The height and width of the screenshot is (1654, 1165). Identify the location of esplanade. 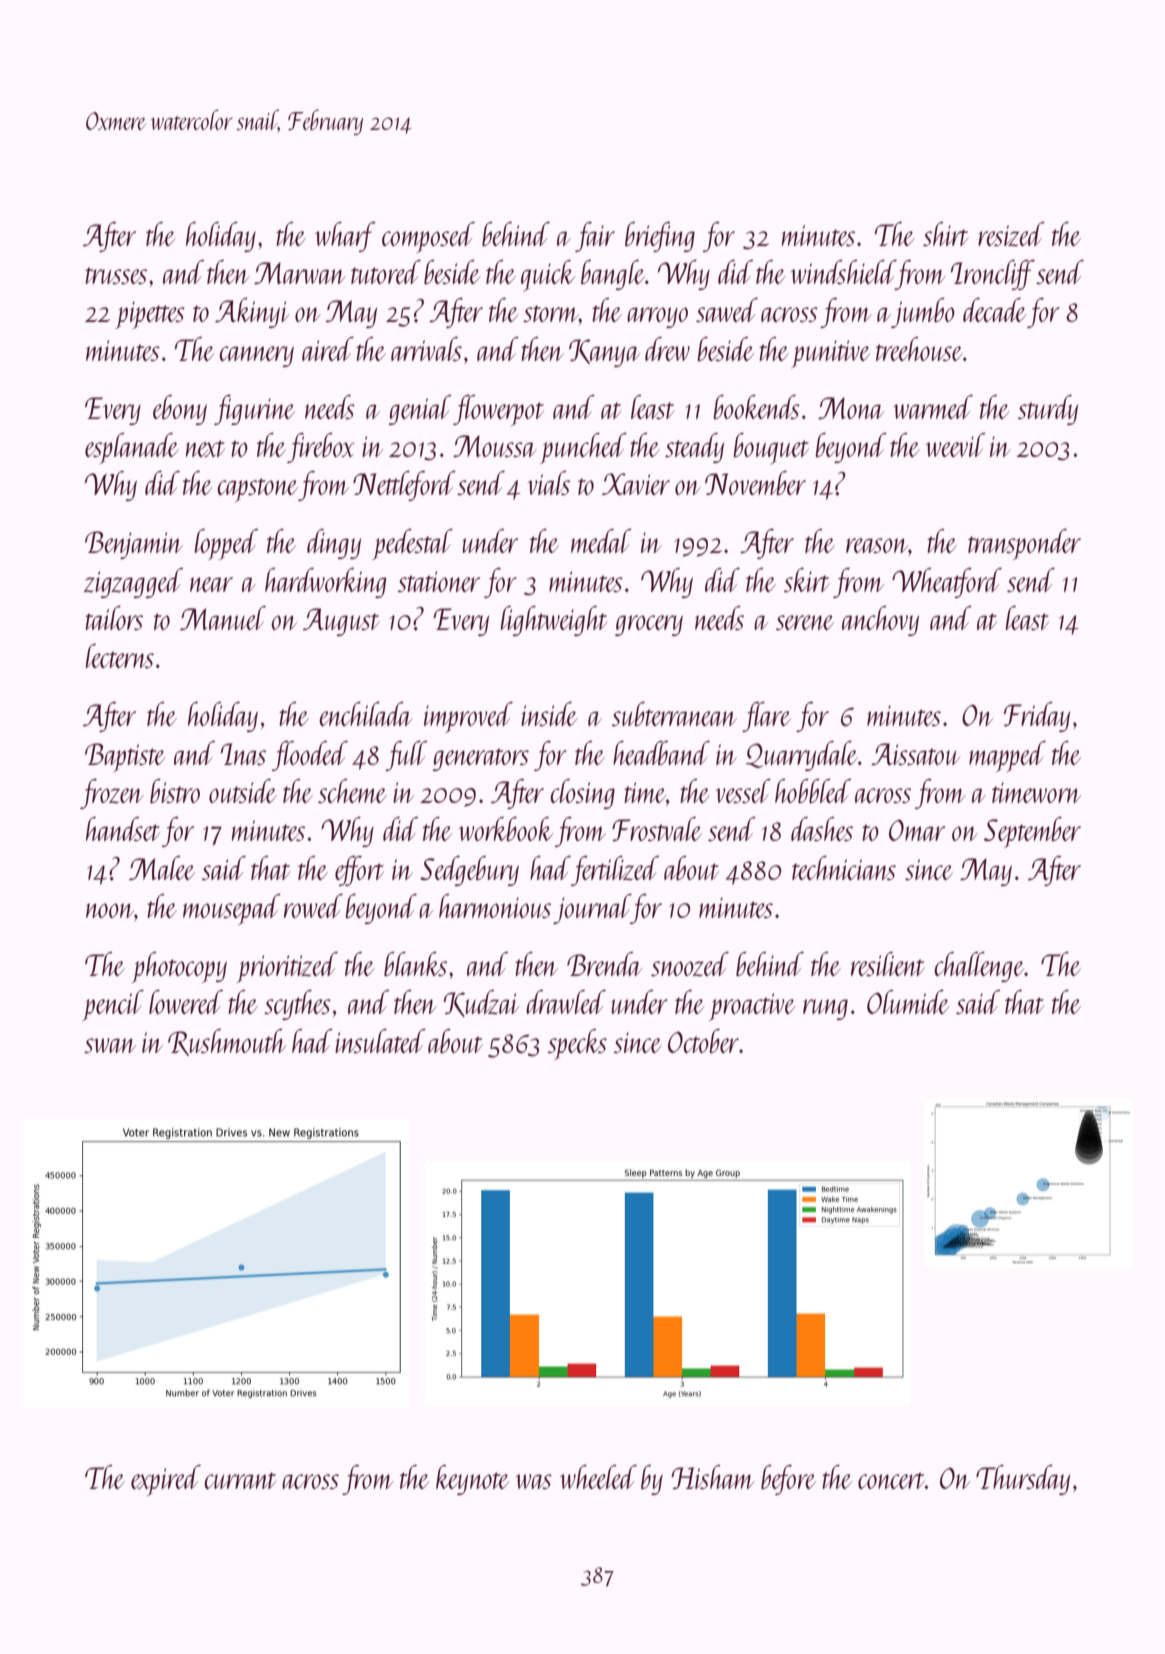
(132, 448).
